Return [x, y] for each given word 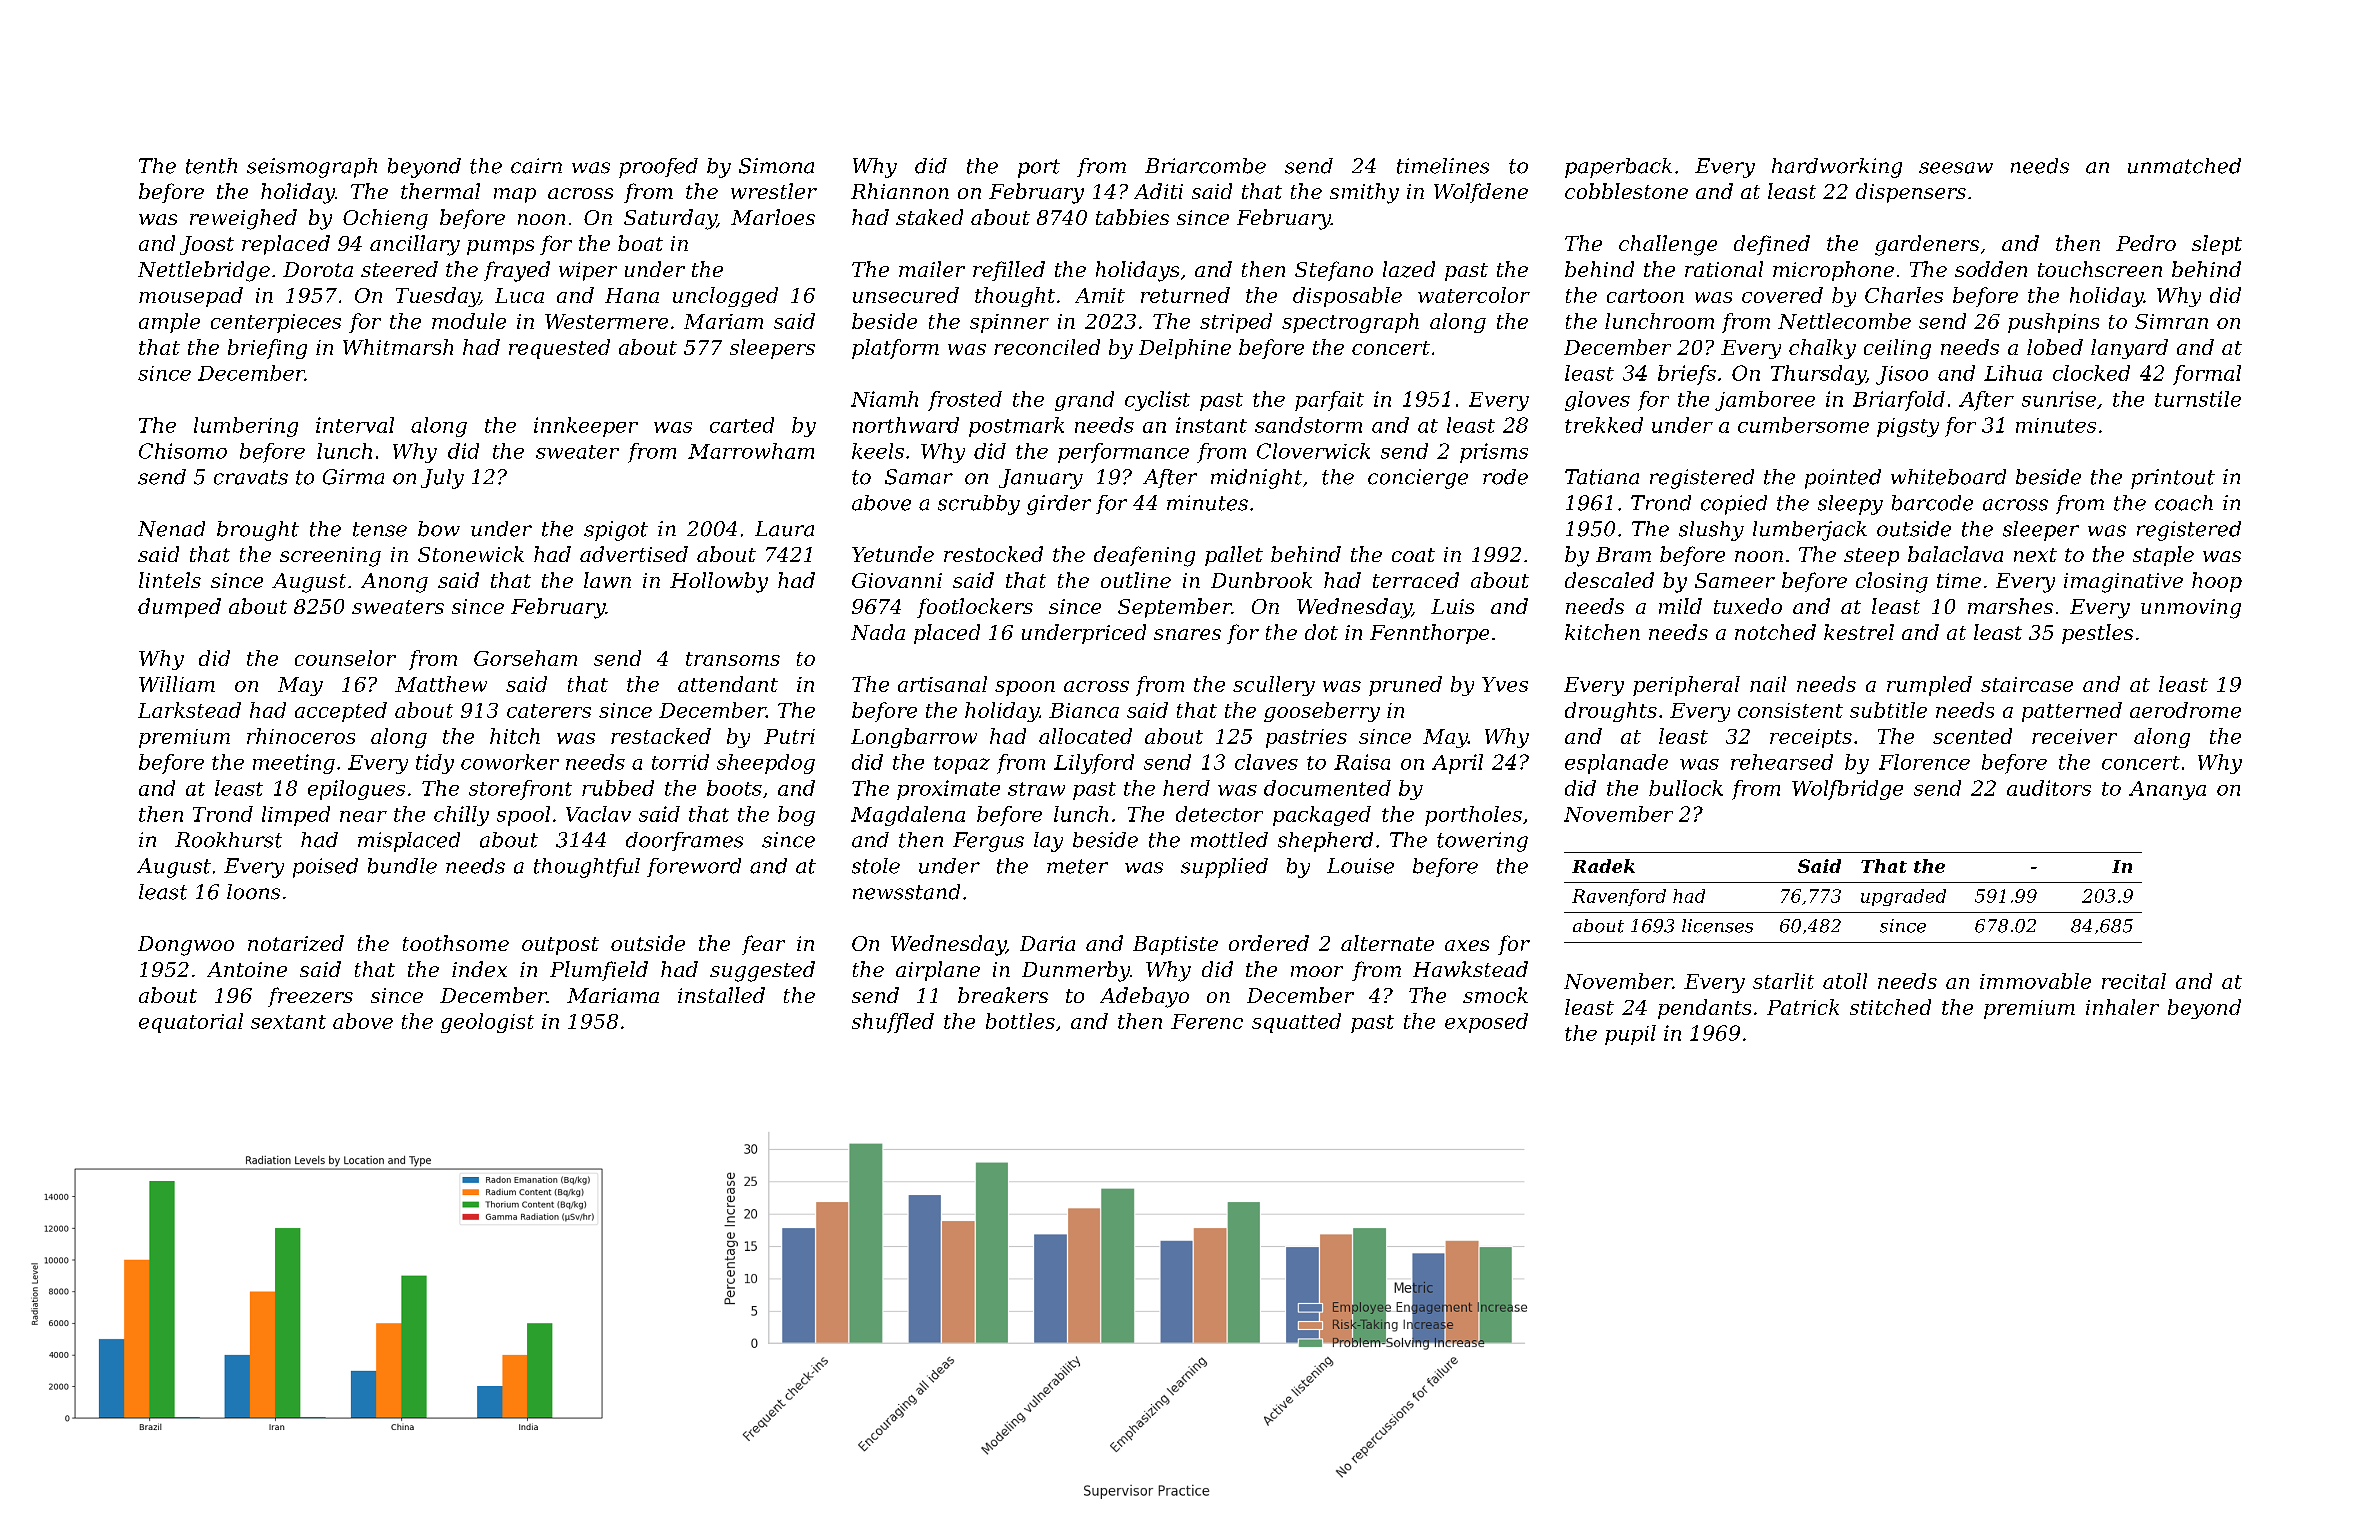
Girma [353, 477]
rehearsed [1782, 762]
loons [253, 892]
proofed [658, 168]
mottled [1229, 840]
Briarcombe [1205, 166]
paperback [1618, 168]
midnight [1256, 479]
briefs [1687, 375]
